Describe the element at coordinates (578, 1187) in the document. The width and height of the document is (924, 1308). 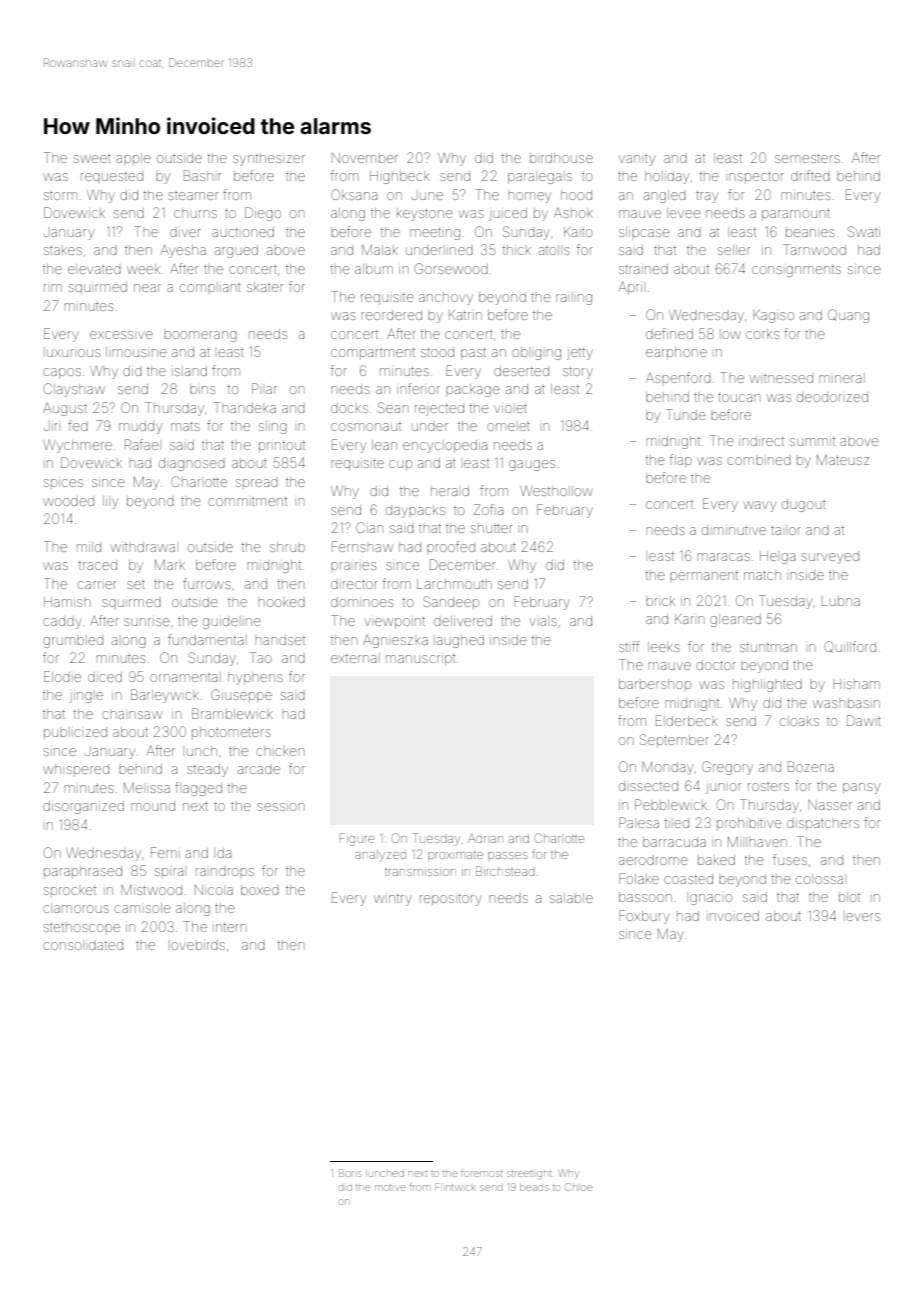
I see `Chloe` at that location.
